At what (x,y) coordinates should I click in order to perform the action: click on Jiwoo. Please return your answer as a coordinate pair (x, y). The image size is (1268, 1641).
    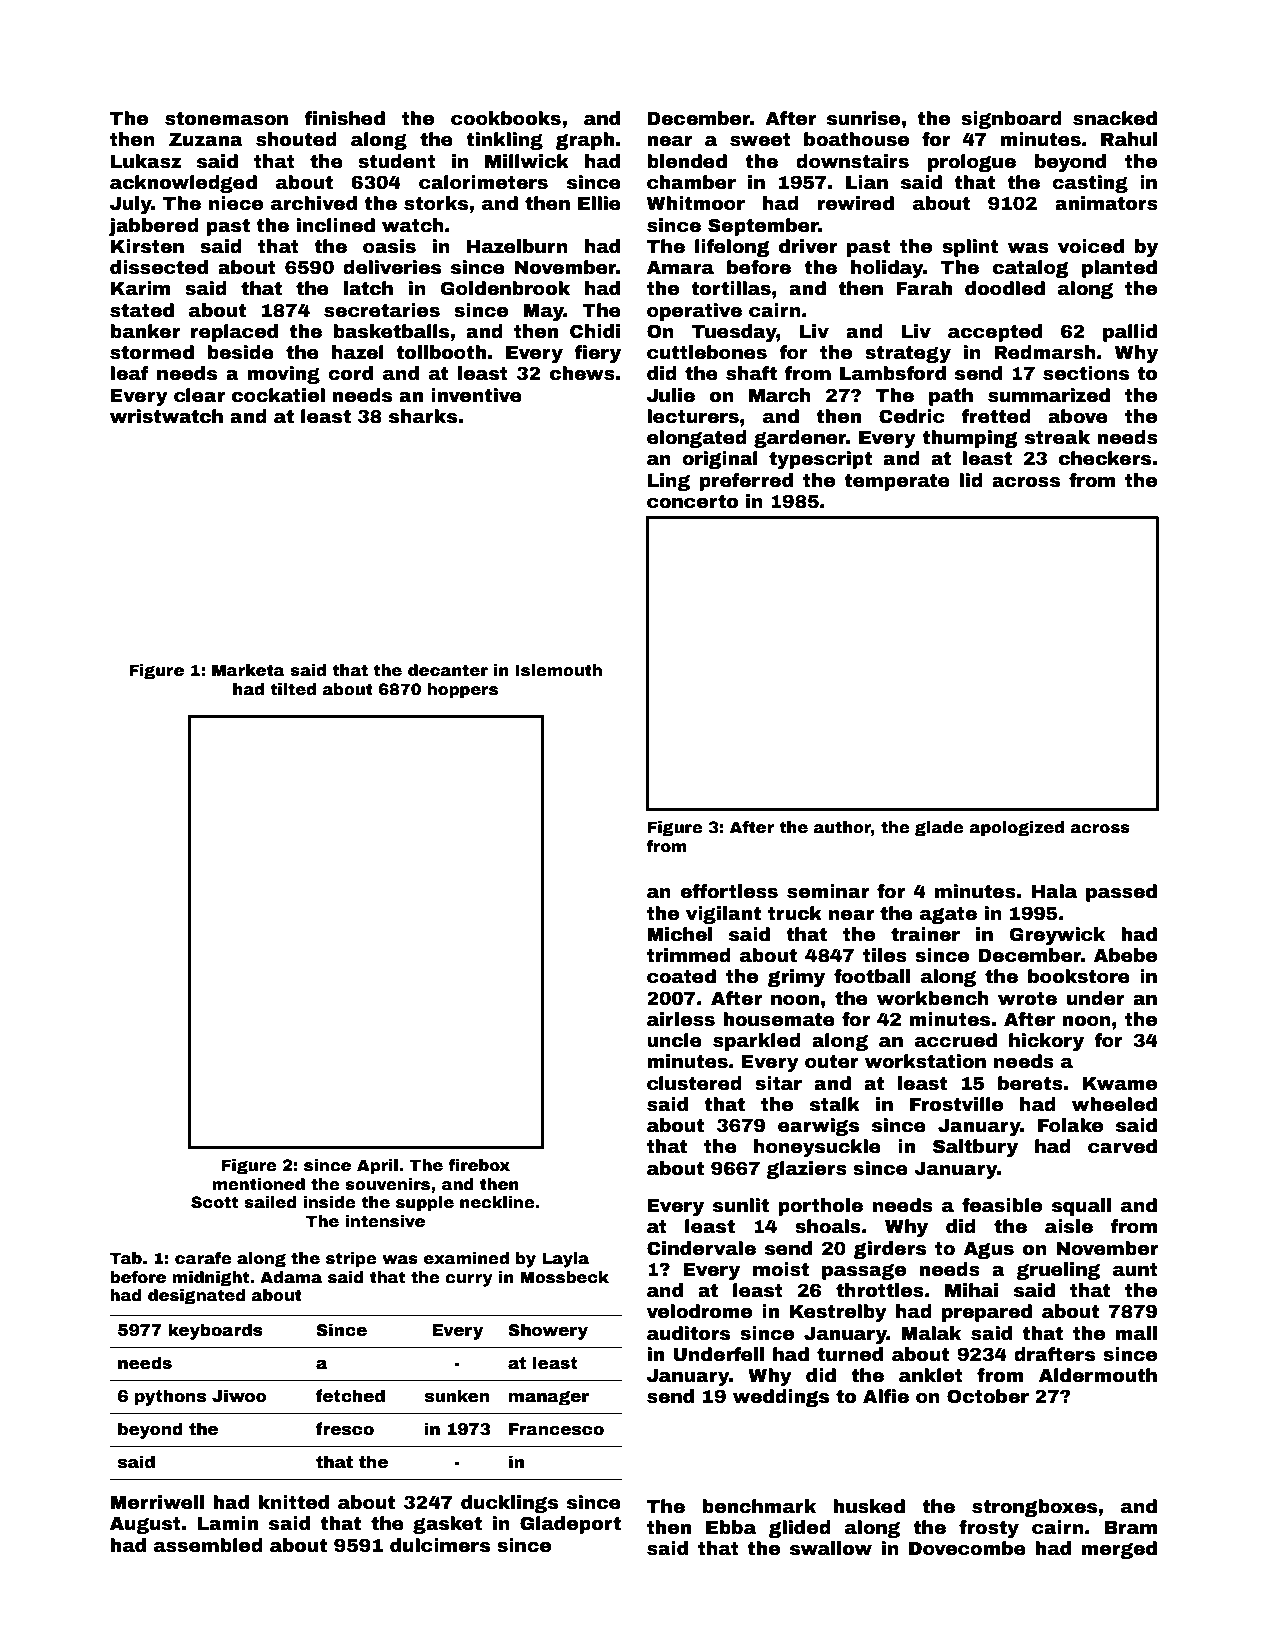
    Looking at the image, I should click on (239, 1396).
